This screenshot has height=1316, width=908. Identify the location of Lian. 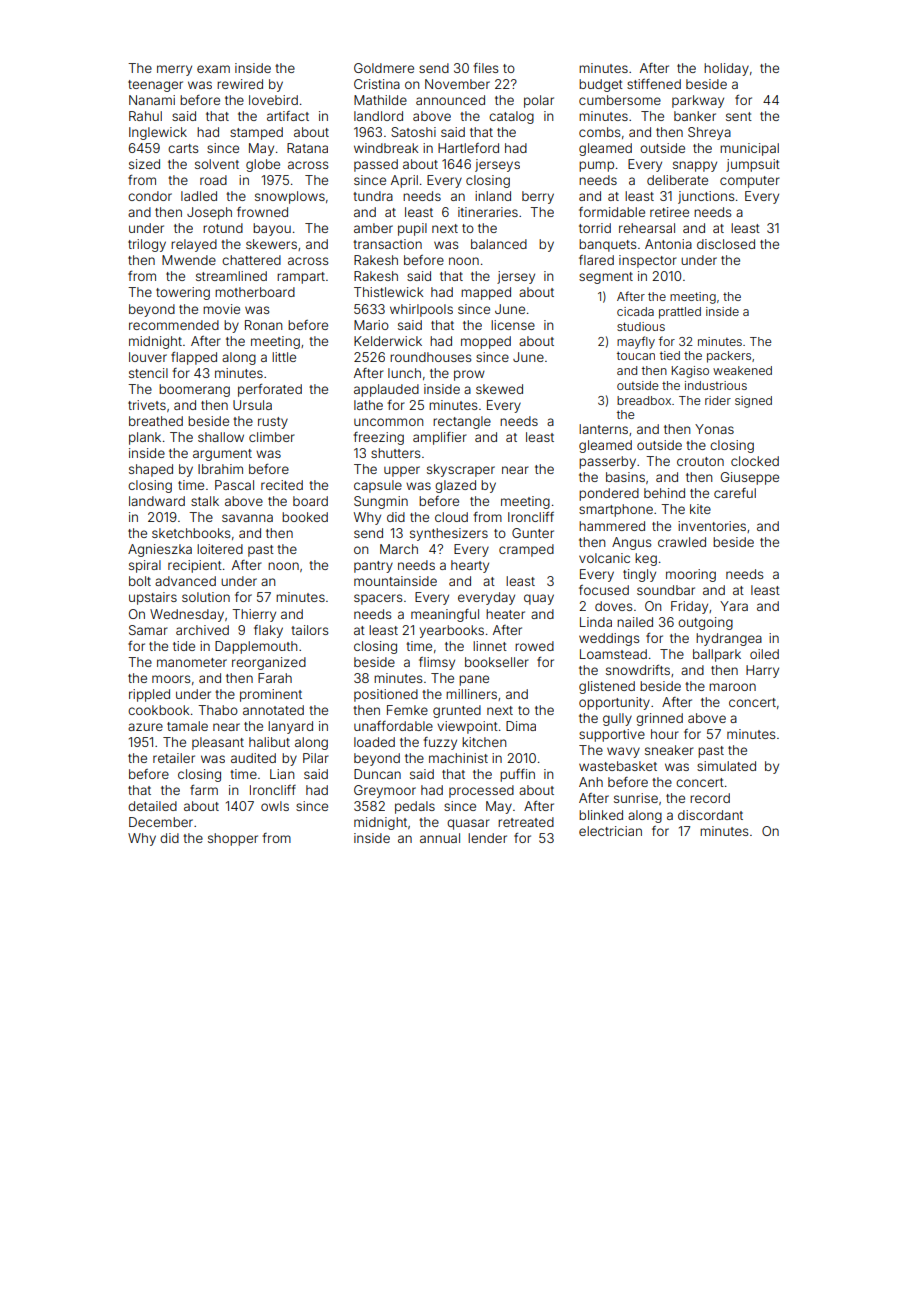
(282, 774).
